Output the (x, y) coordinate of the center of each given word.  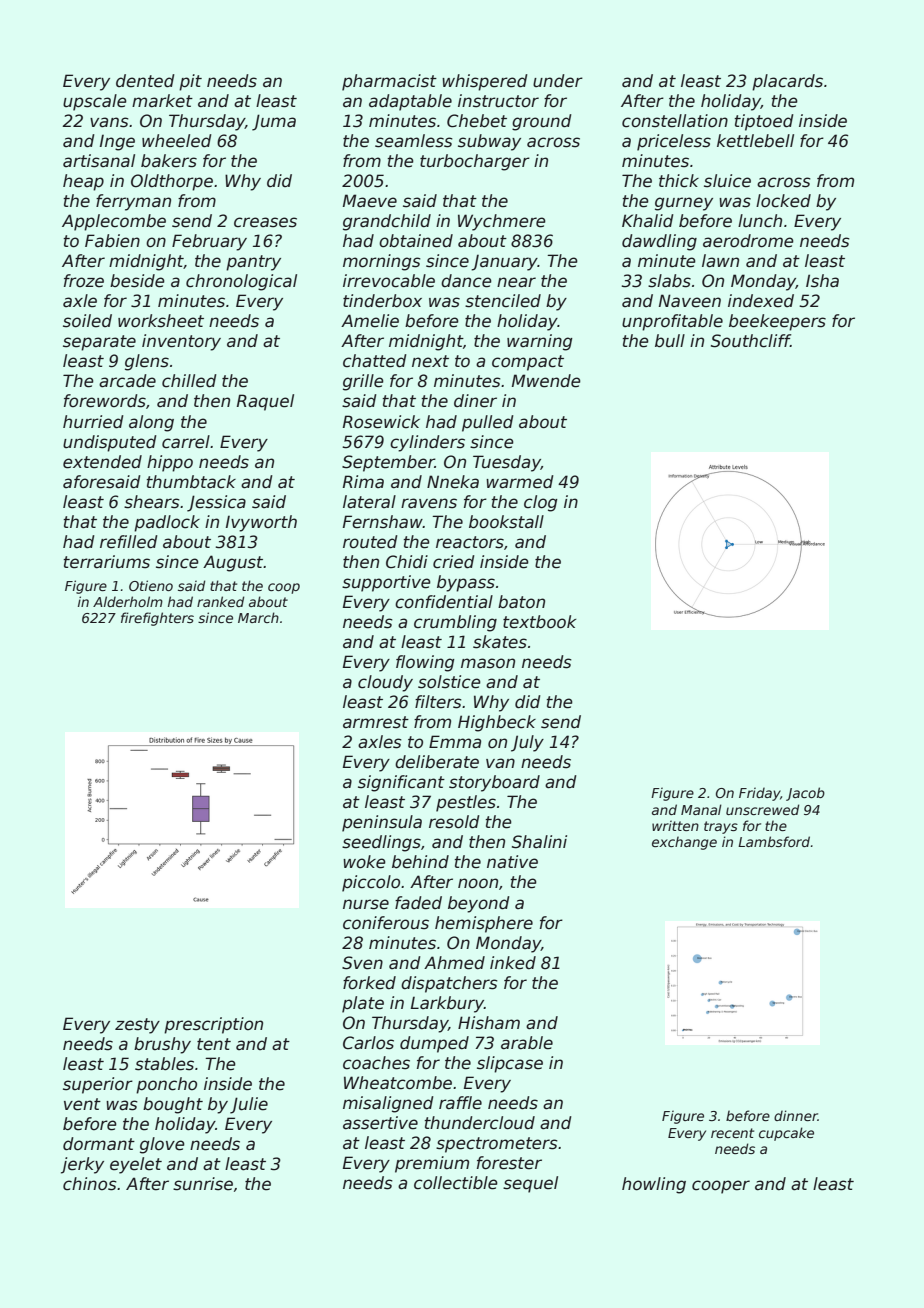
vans (109, 122)
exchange (684, 843)
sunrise (203, 1184)
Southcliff (751, 341)
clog (541, 503)
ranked (220, 601)
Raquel (265, 402)
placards (787, 82)
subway (489, 142)
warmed (520, 482)
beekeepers (777, 322)
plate (363, 1004)
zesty (137, 1026)
